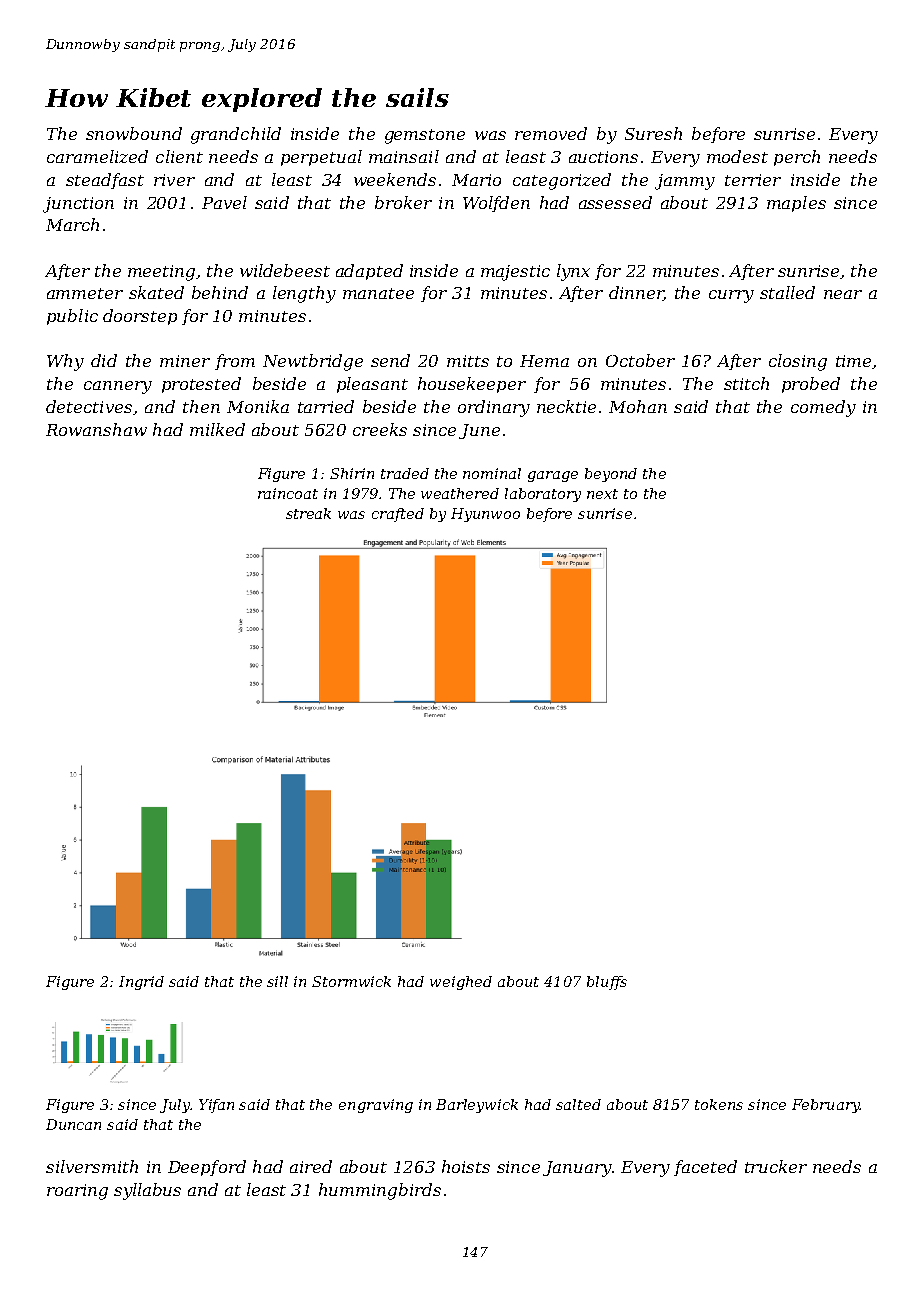 The height and width of the screenshot is (1314, 924). I want to click on Ingrid, so click(141, 983).
